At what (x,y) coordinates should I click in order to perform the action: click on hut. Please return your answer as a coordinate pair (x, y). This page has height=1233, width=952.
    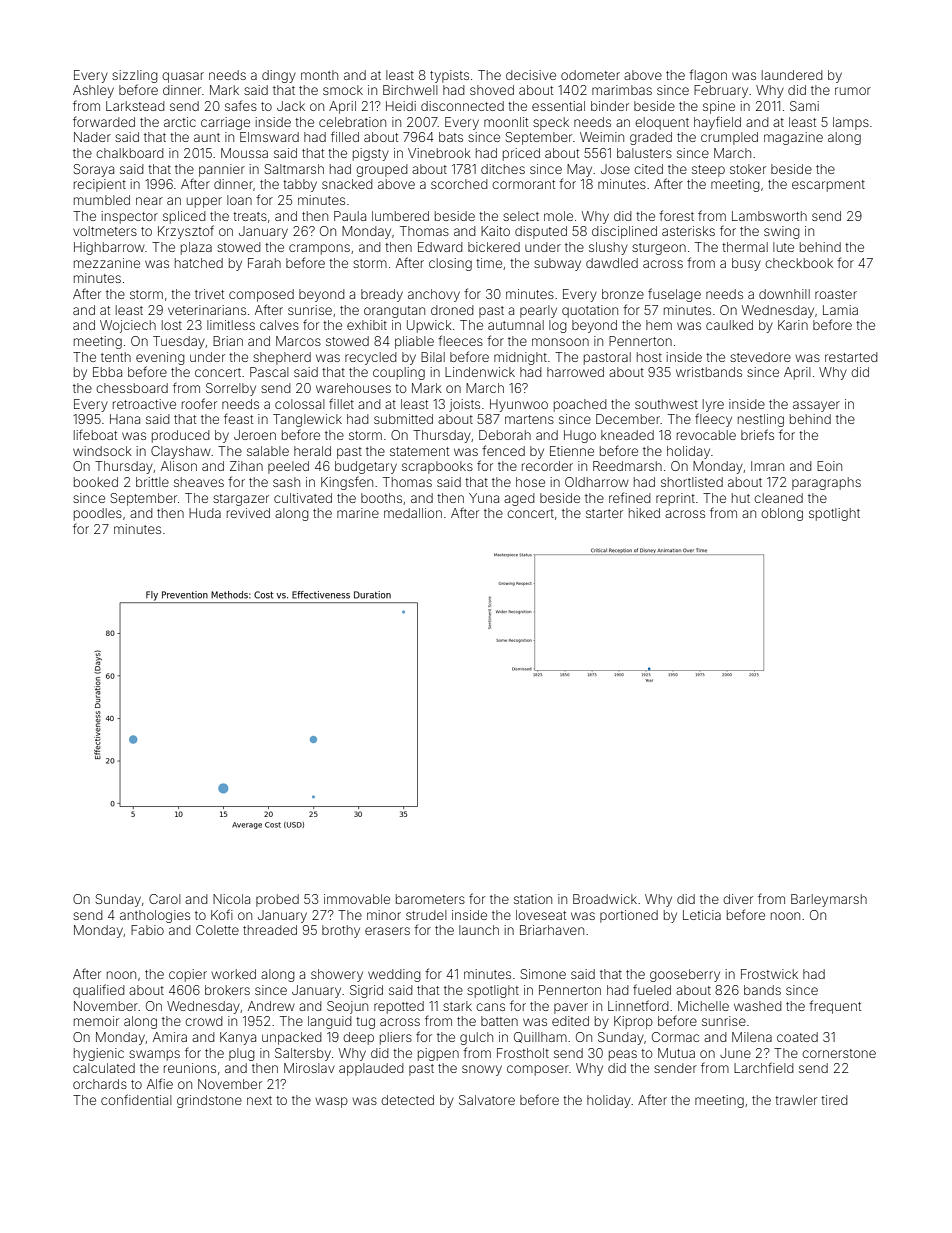
    Looking at the image, I should click on (741, 498).
